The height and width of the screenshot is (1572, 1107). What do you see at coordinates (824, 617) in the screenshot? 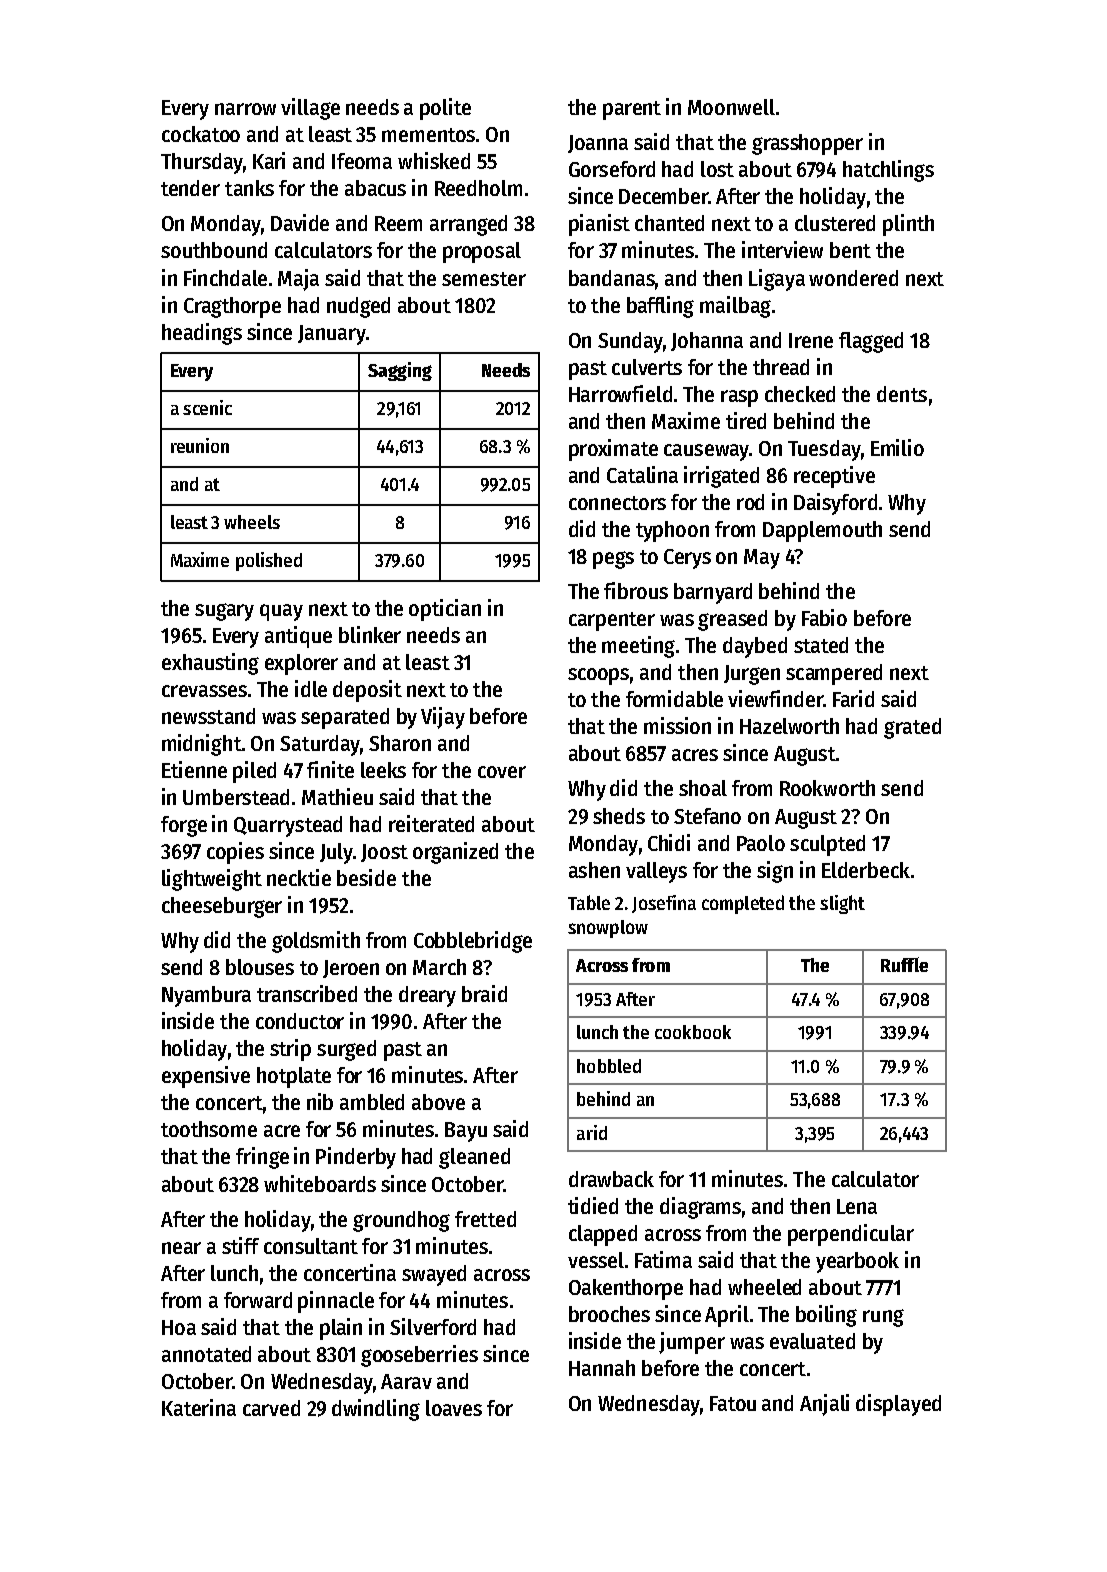
I see `Fabio` at bounding box center [824, 617].
